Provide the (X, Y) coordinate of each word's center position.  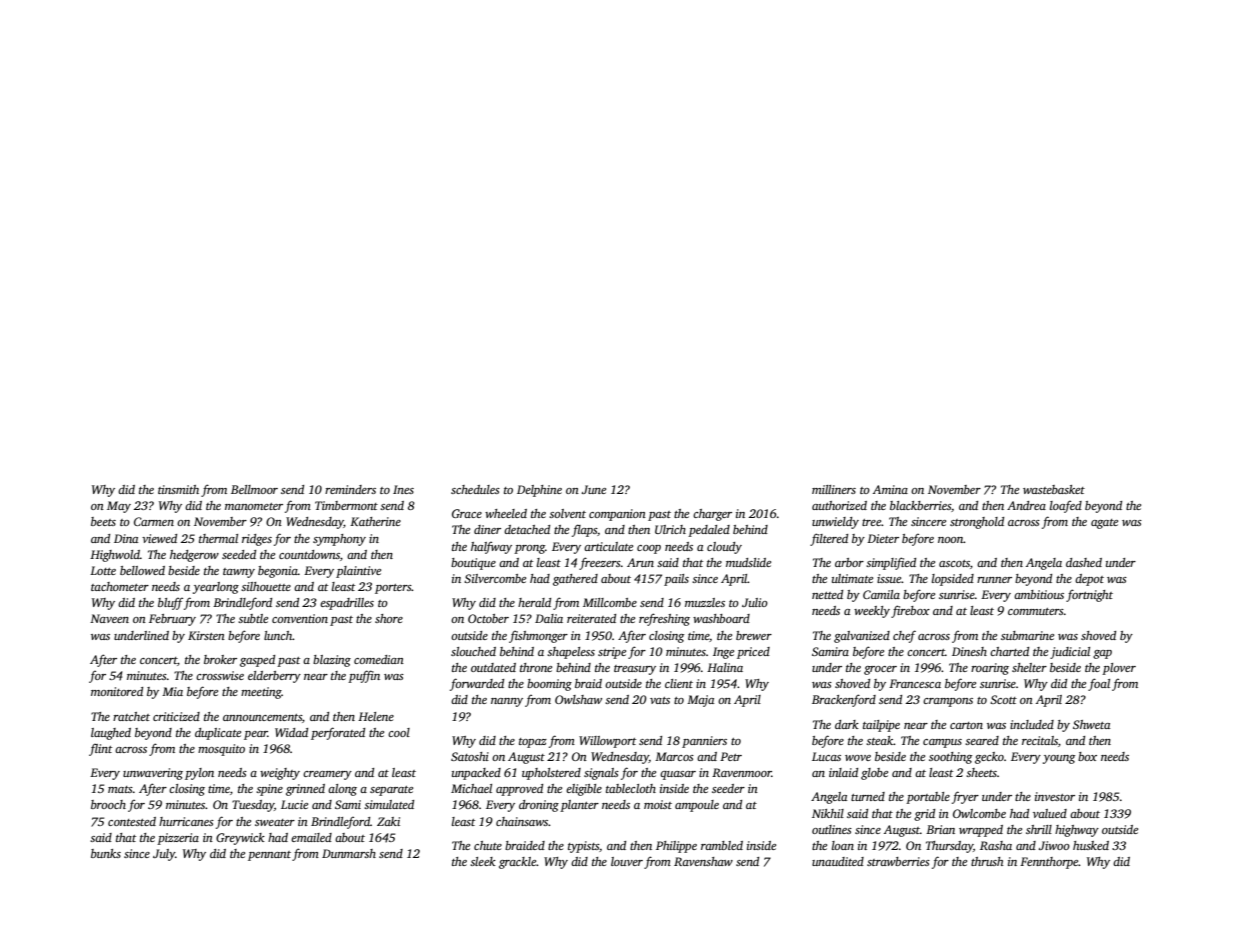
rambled (722, 845)
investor (1055, 796)
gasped (257, 661)
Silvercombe (495, 578)
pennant (269, 856)
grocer (880, 670)
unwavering (153, 774)
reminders (350, 489)
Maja (700, 701)
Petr (731, 756)
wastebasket (1054, 489)
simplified (891, 563)
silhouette (266, 586)
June (593, 489)
